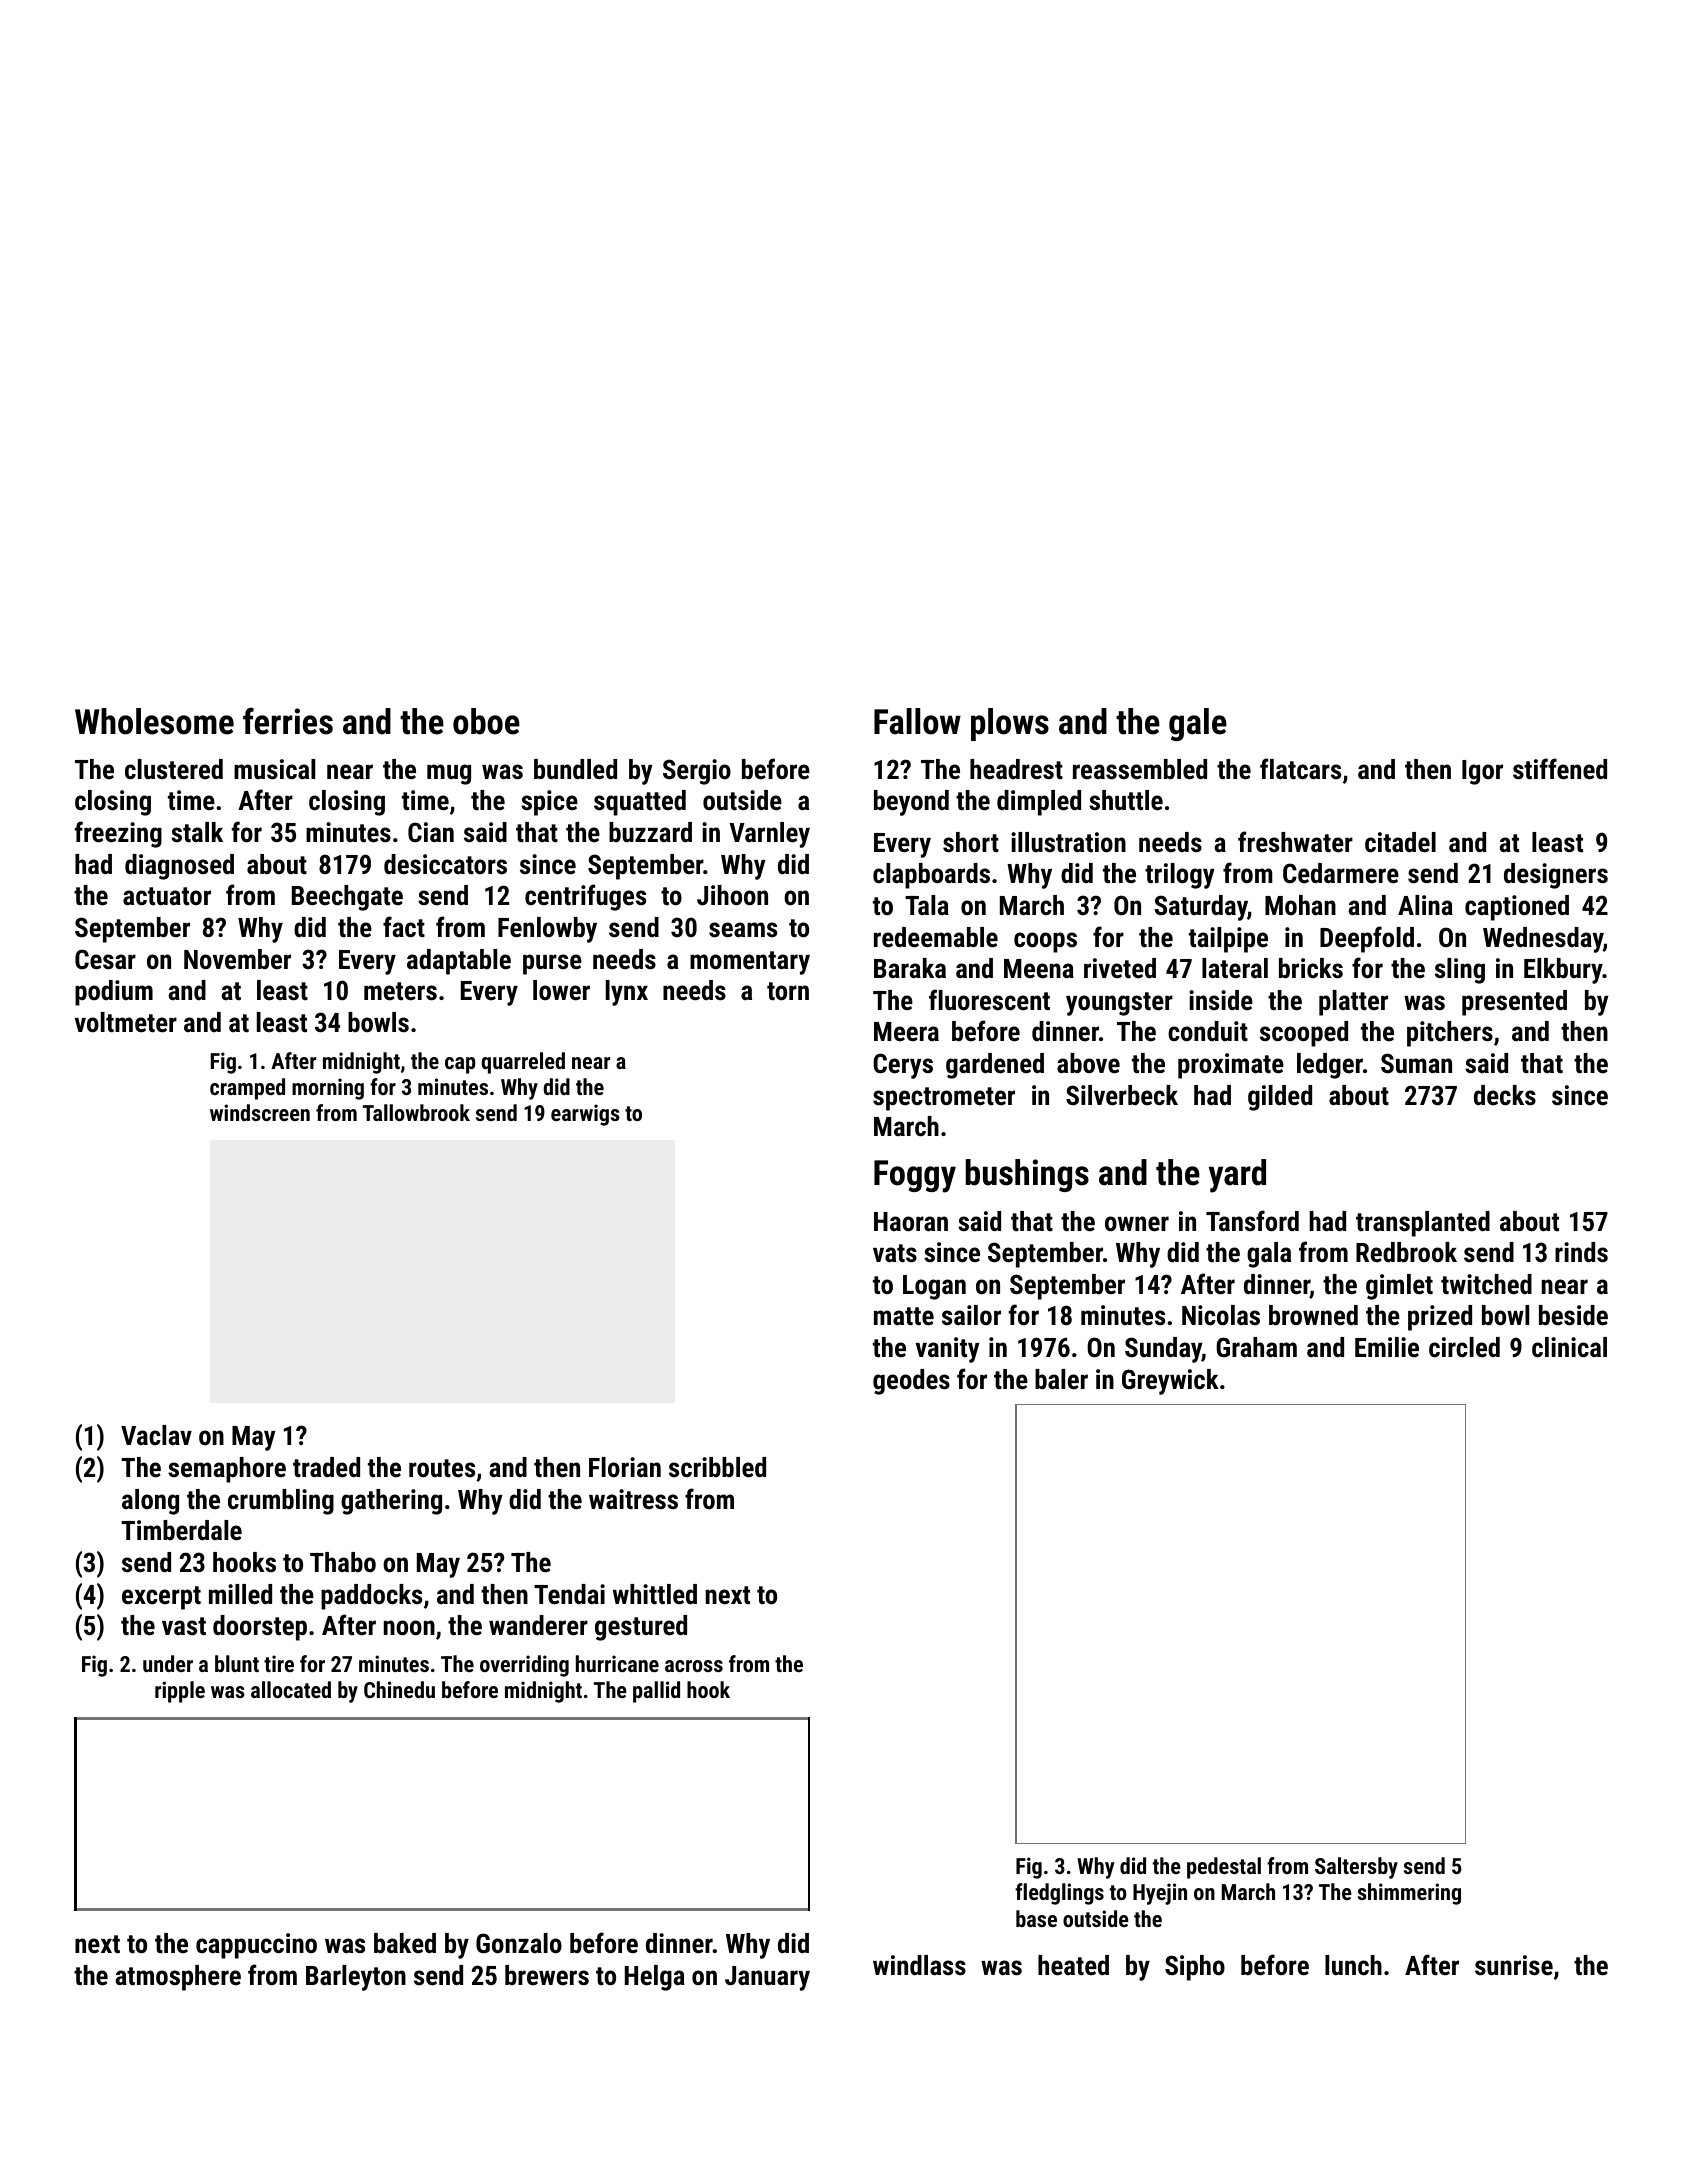 This screenshot has height=2178, width=1683. I want to click on Cedarmere, so click(1341, 873).
